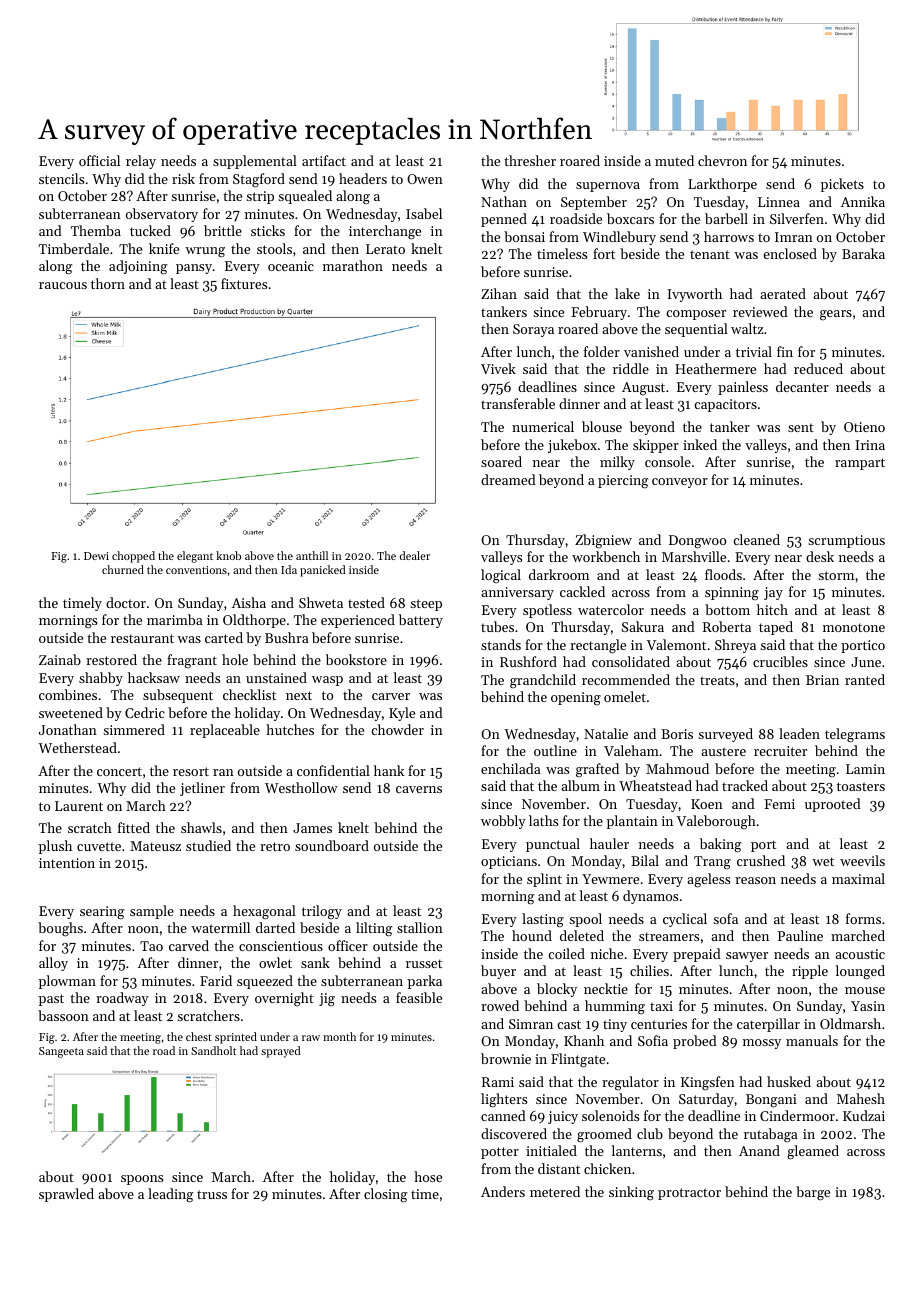 The height and width of the image is (1308, 924). What do you see at coordinates (509, 862) in the image?
I see `opticians` at bounding box center [509, 862].
